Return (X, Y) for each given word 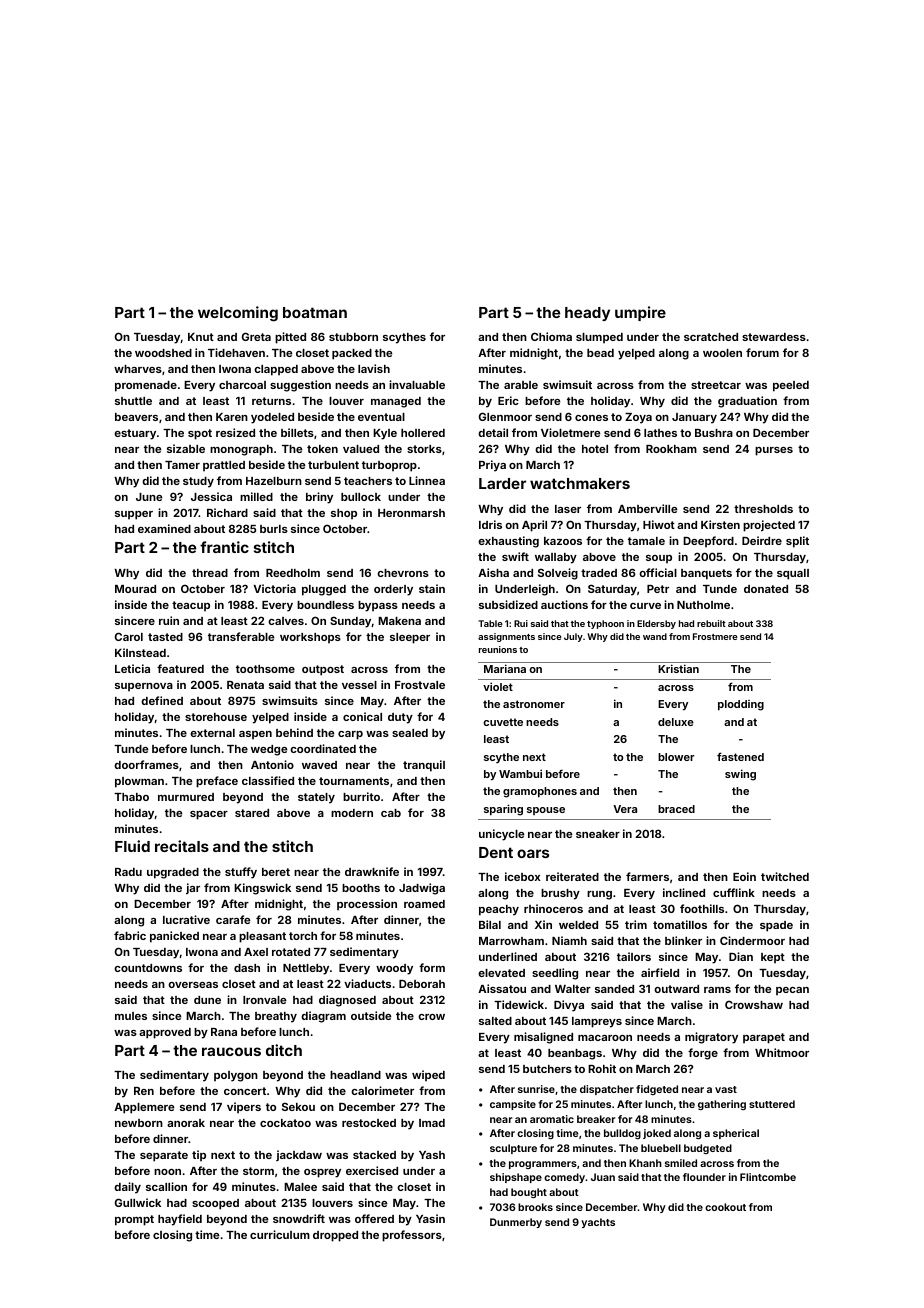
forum (762, 352)
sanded (614, 989)
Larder (502, 483)
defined (162, 700)
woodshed (163, 353)
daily (127, 1188)
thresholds (763, 509)
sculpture (513, 1149)
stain (432, 588)
